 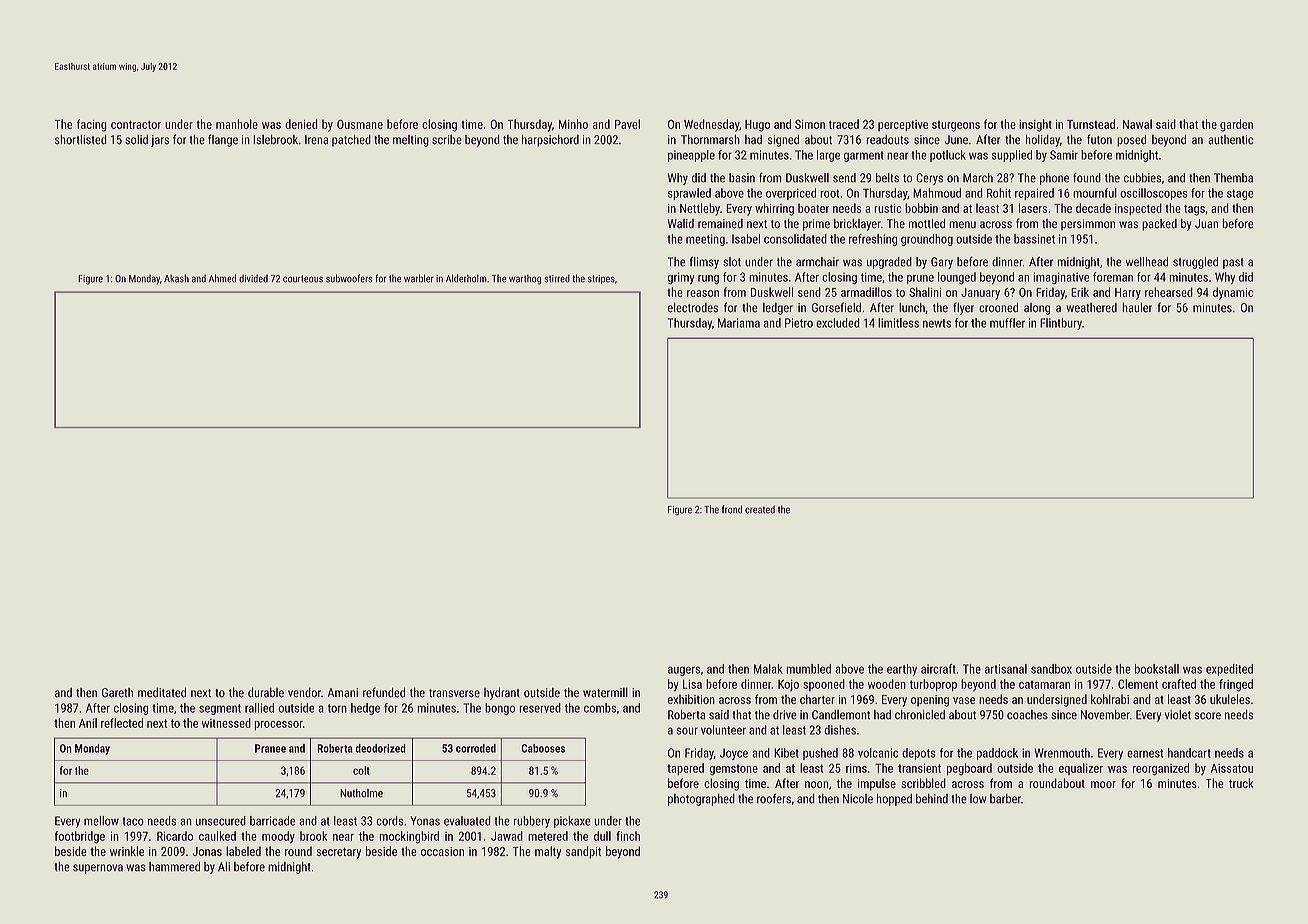 What do you see at coordinates (222, 278) in the image?
I see `Ahmed` at bounding box center [222, 278].
